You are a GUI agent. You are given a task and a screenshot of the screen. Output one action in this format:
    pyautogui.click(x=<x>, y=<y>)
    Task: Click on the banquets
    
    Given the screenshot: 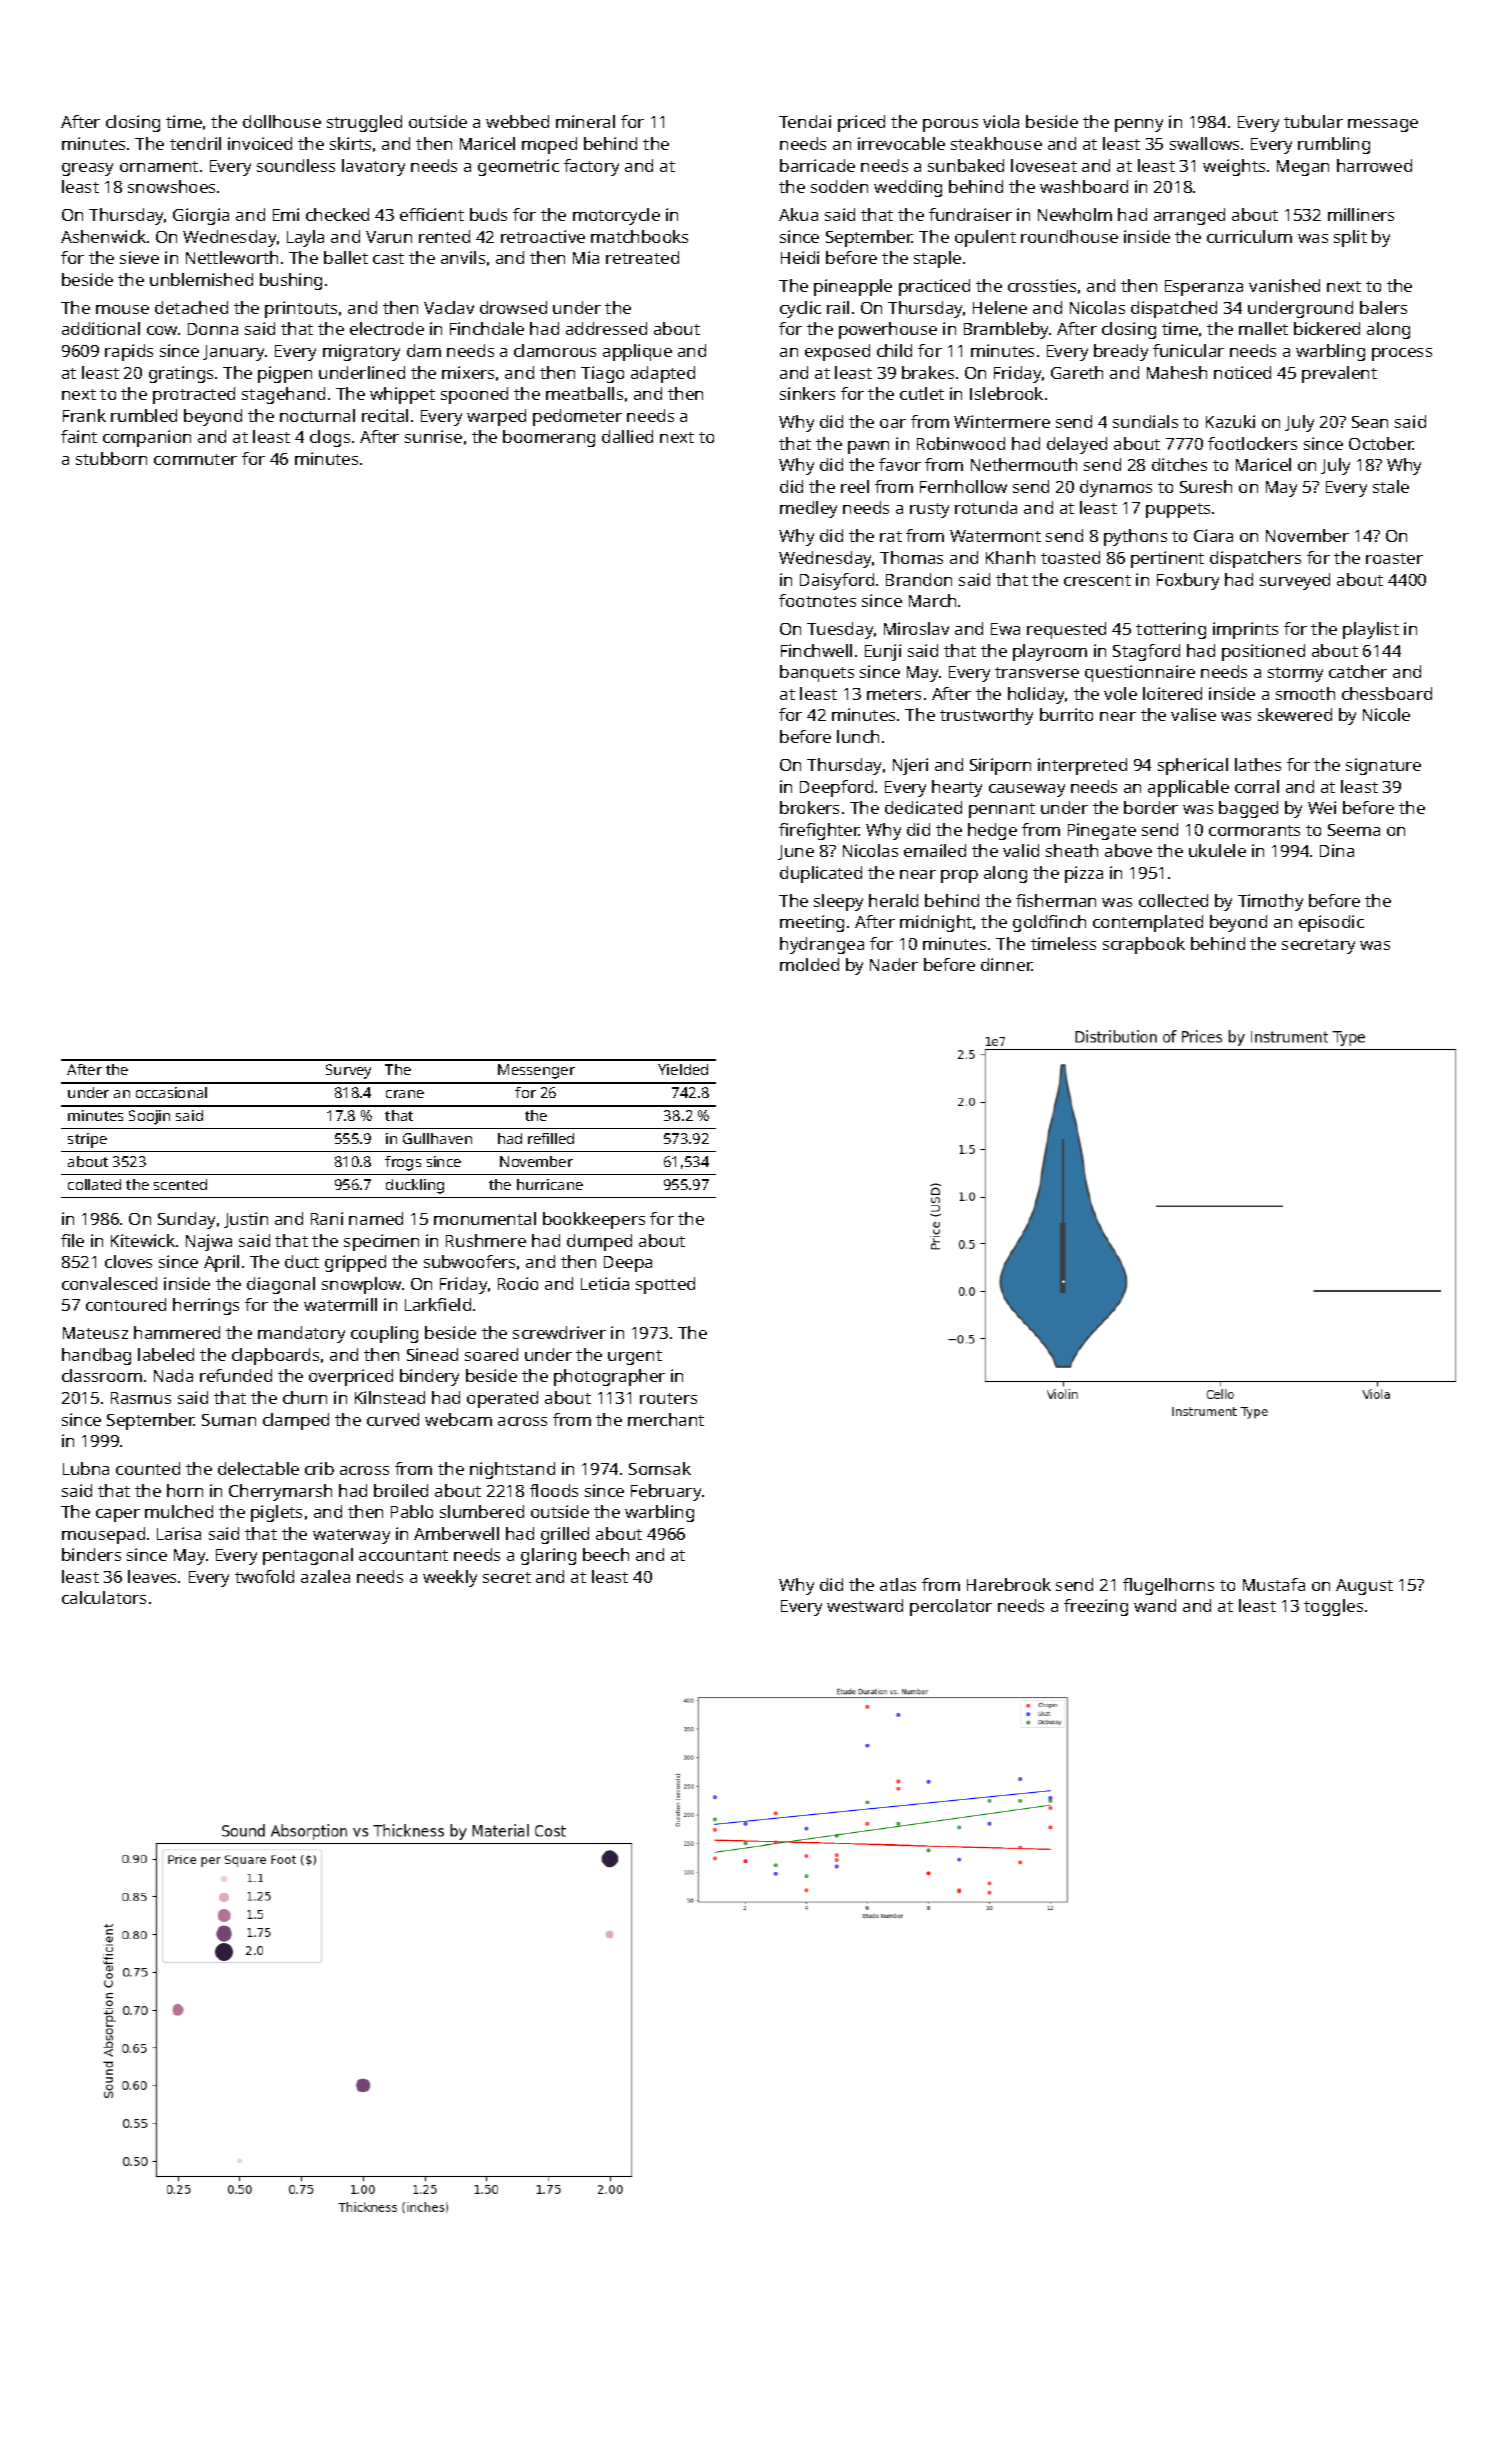 What is the action you would take?
    pyautogui.click(x=817, y=673)
